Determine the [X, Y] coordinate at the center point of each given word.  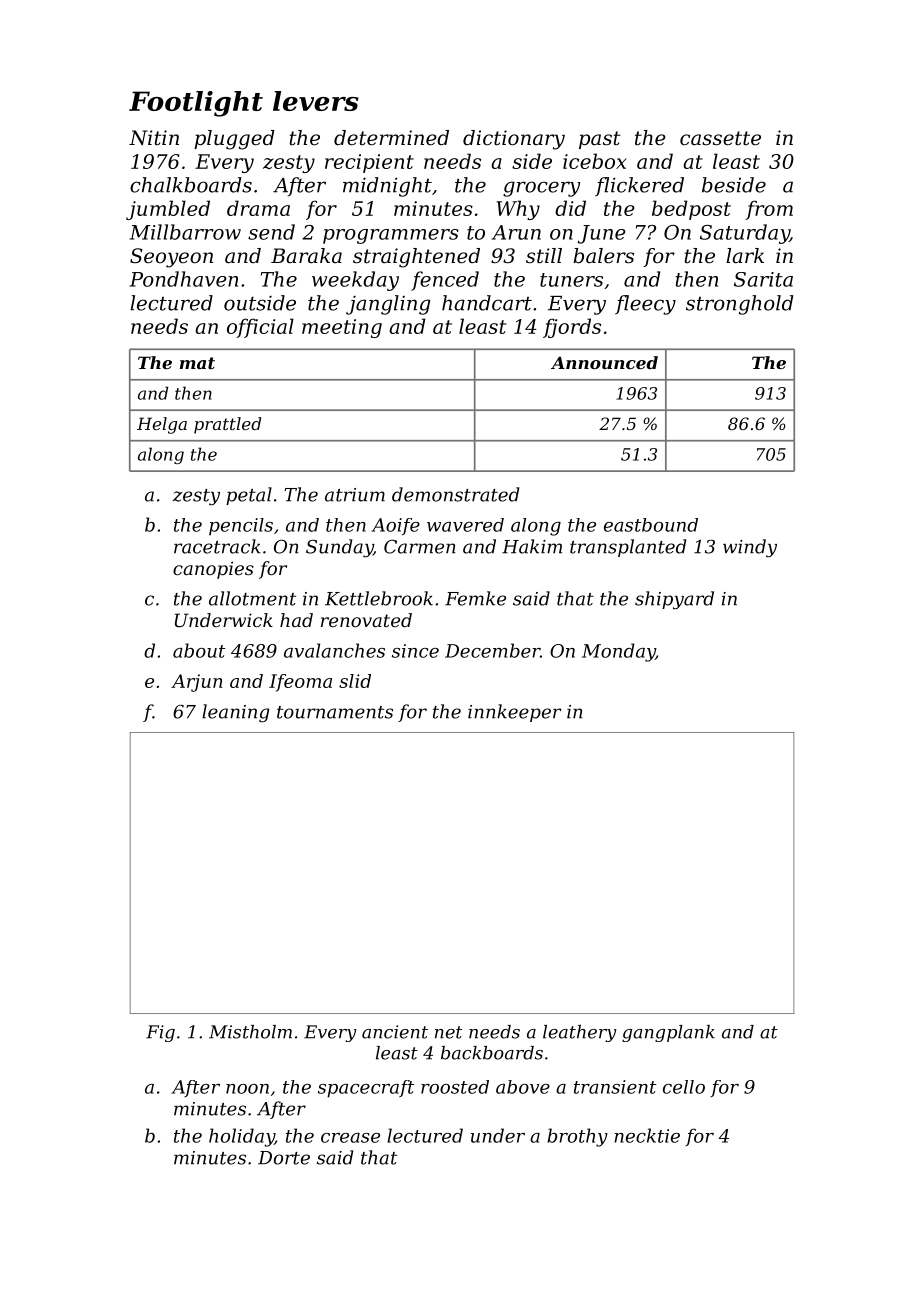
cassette [720, 138]
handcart [487, 303]
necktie [647, 1135]
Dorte [284, 1158]
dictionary [514, 140]
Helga [162, 425]
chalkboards [191, 185]
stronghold [740, 305]
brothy [577, 1137]
